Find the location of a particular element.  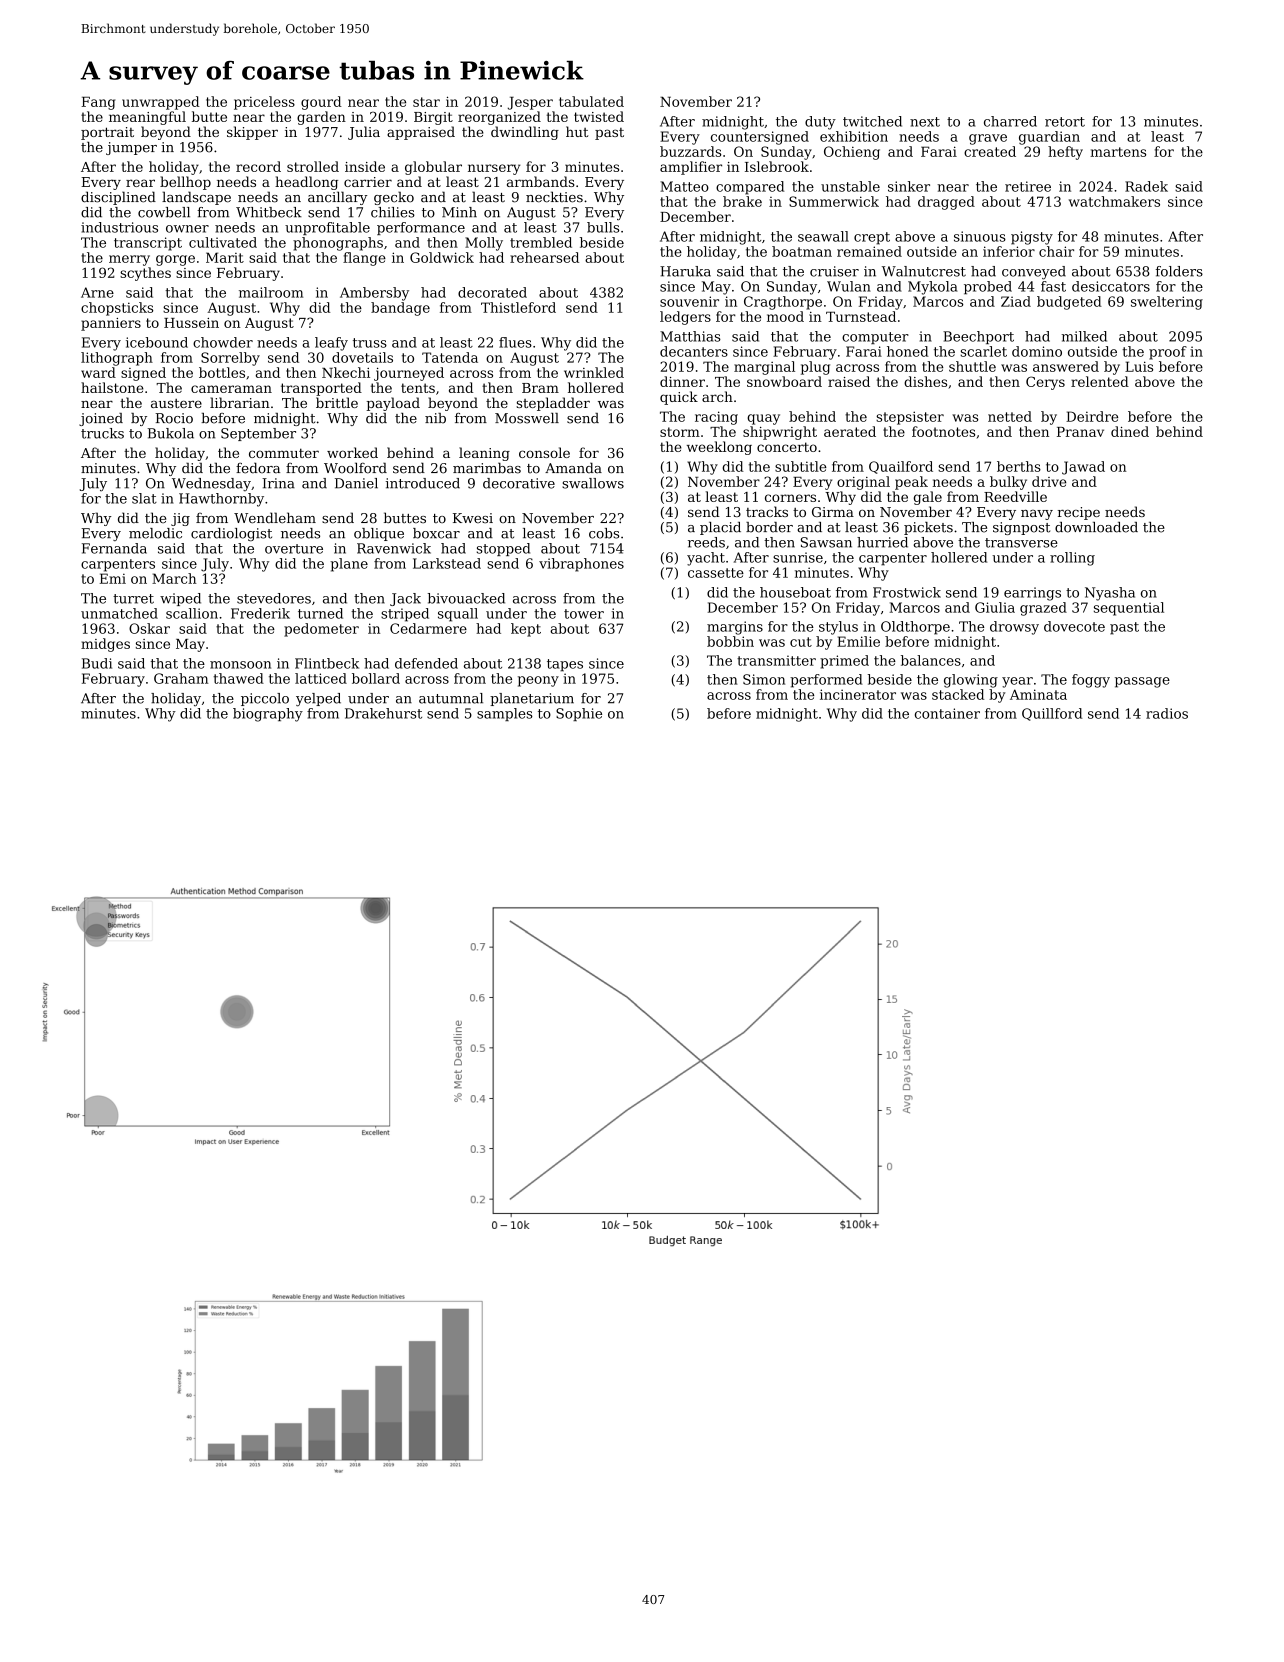

garden is located at coordinates (321, 118).
